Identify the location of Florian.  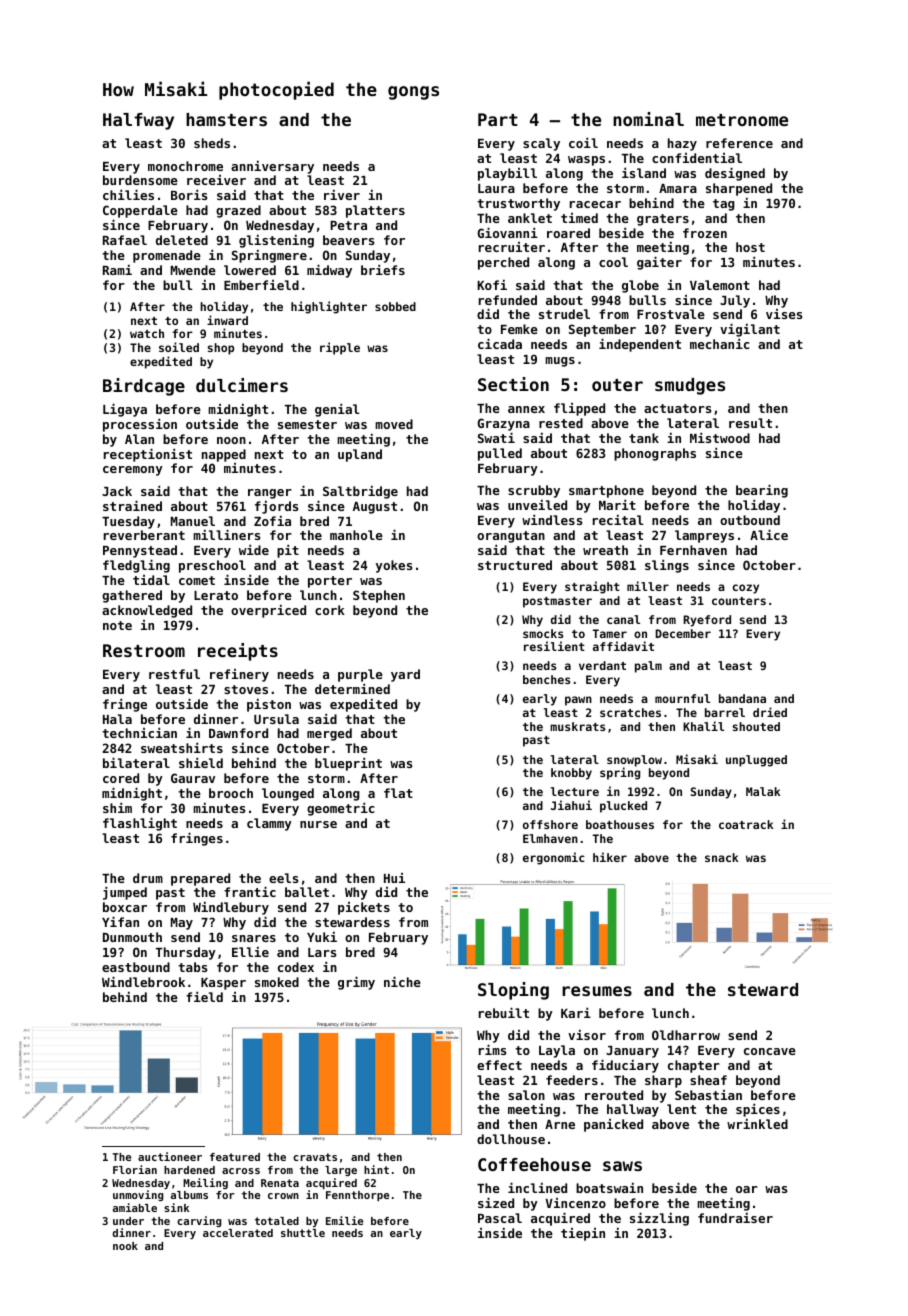
(135, 1169).
